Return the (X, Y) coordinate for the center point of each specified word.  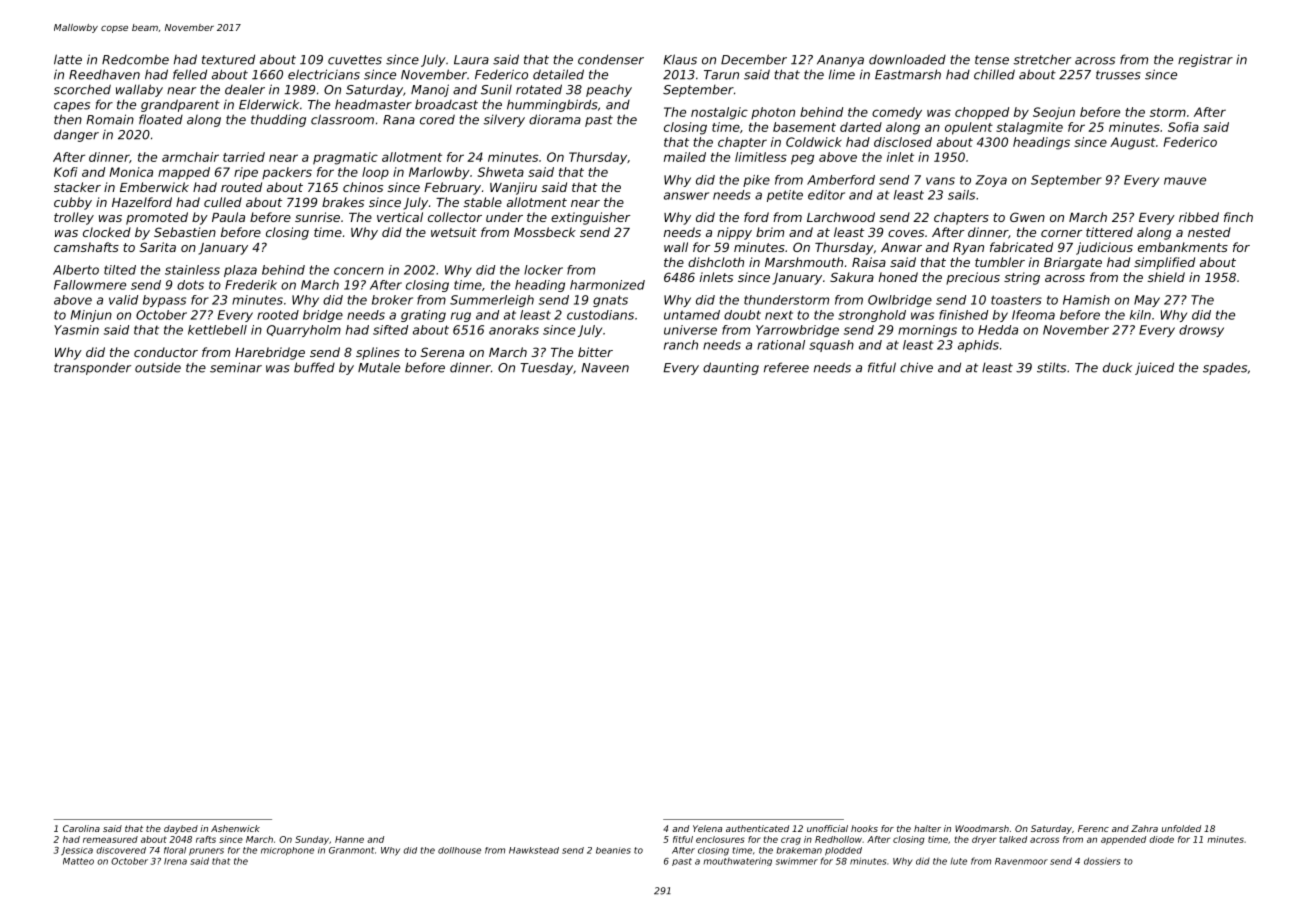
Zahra (1144, 828)
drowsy (1201, 331)
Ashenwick (235, 828)
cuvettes (355, 60)
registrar (1205, 60)
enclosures (720, 839)
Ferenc (1093, 828)
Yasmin (76, 330)
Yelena (707, 828)
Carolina (81, 828)
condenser (611, 59)
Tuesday (546, 368)
